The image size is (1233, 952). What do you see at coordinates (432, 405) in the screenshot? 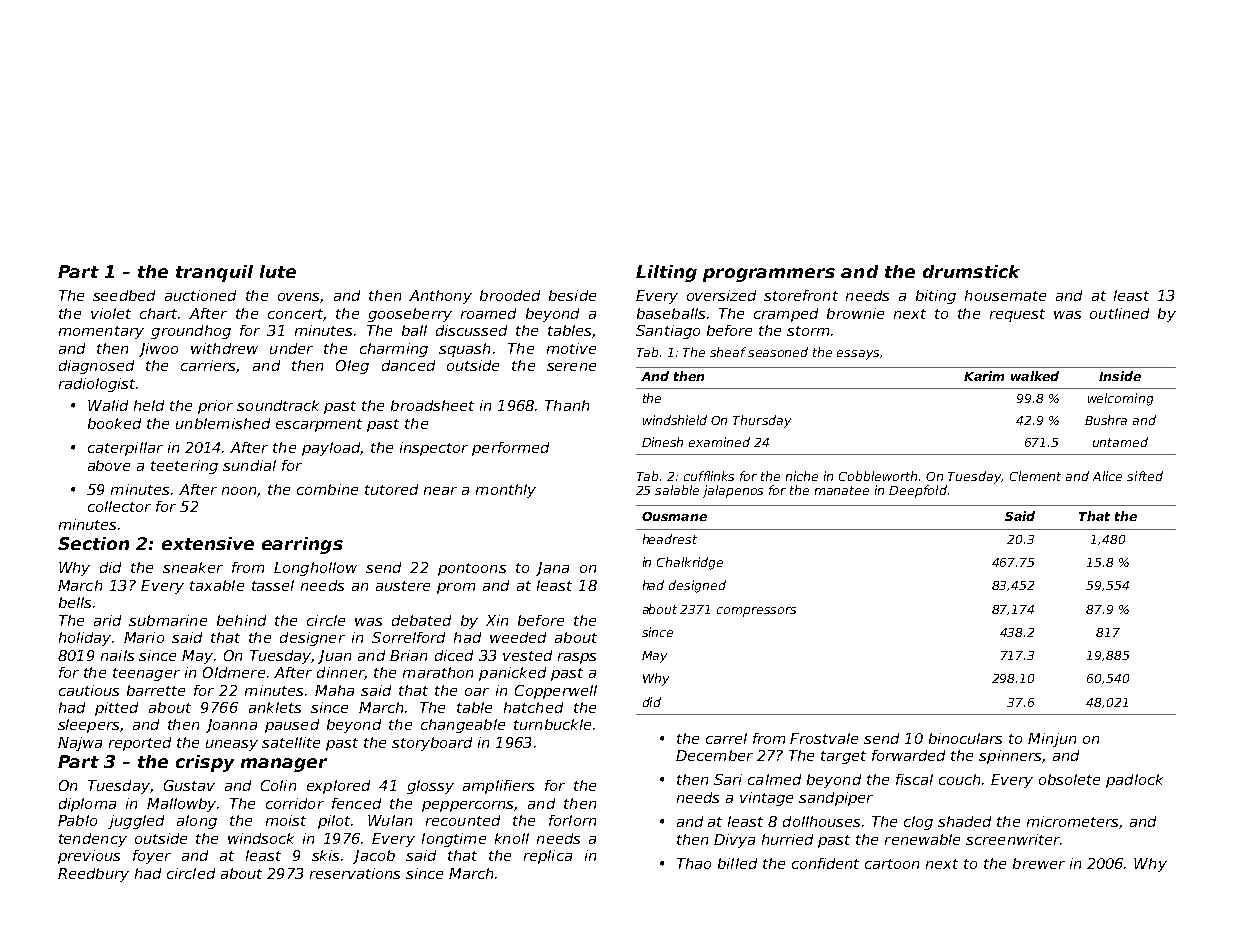
I see `broadsheet` at bounding box center [432, 405].
